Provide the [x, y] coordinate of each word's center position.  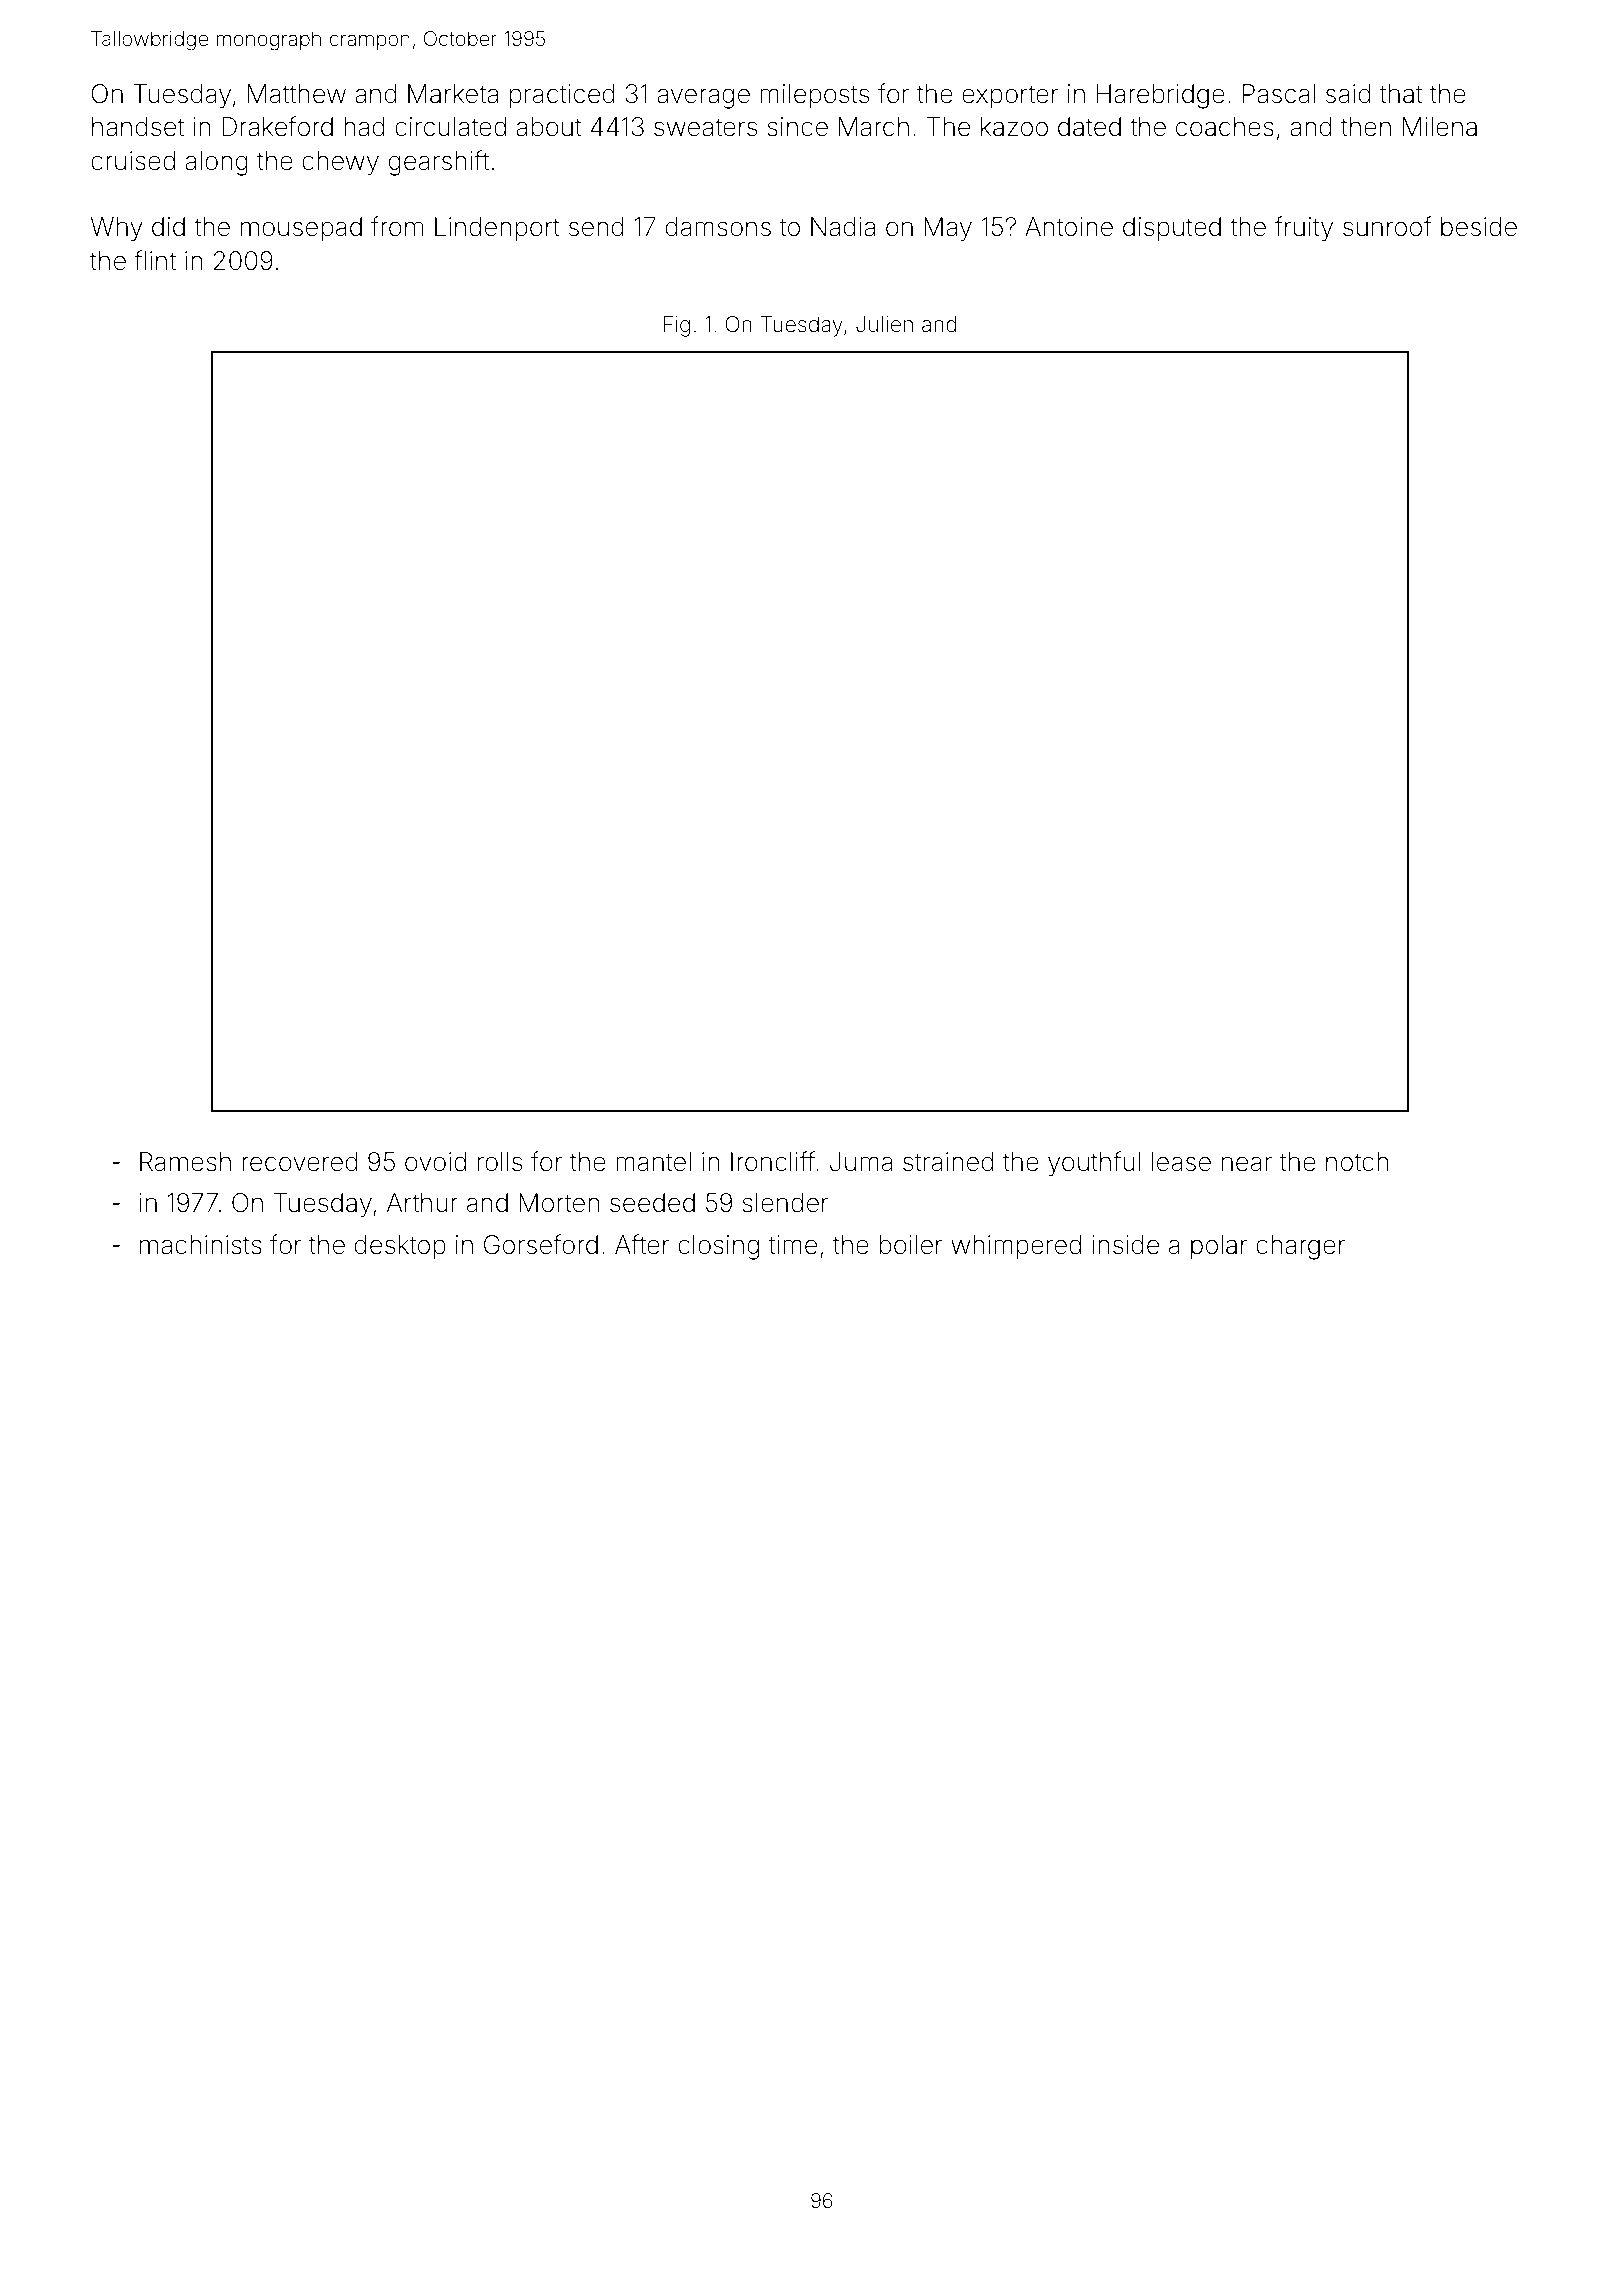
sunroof [1387, 226]
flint [155, 260]
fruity [1304, 229]
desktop [400, 1247]
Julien [884, 324]
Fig [677, 326]
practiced [562, 96]
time [793, 1245]
